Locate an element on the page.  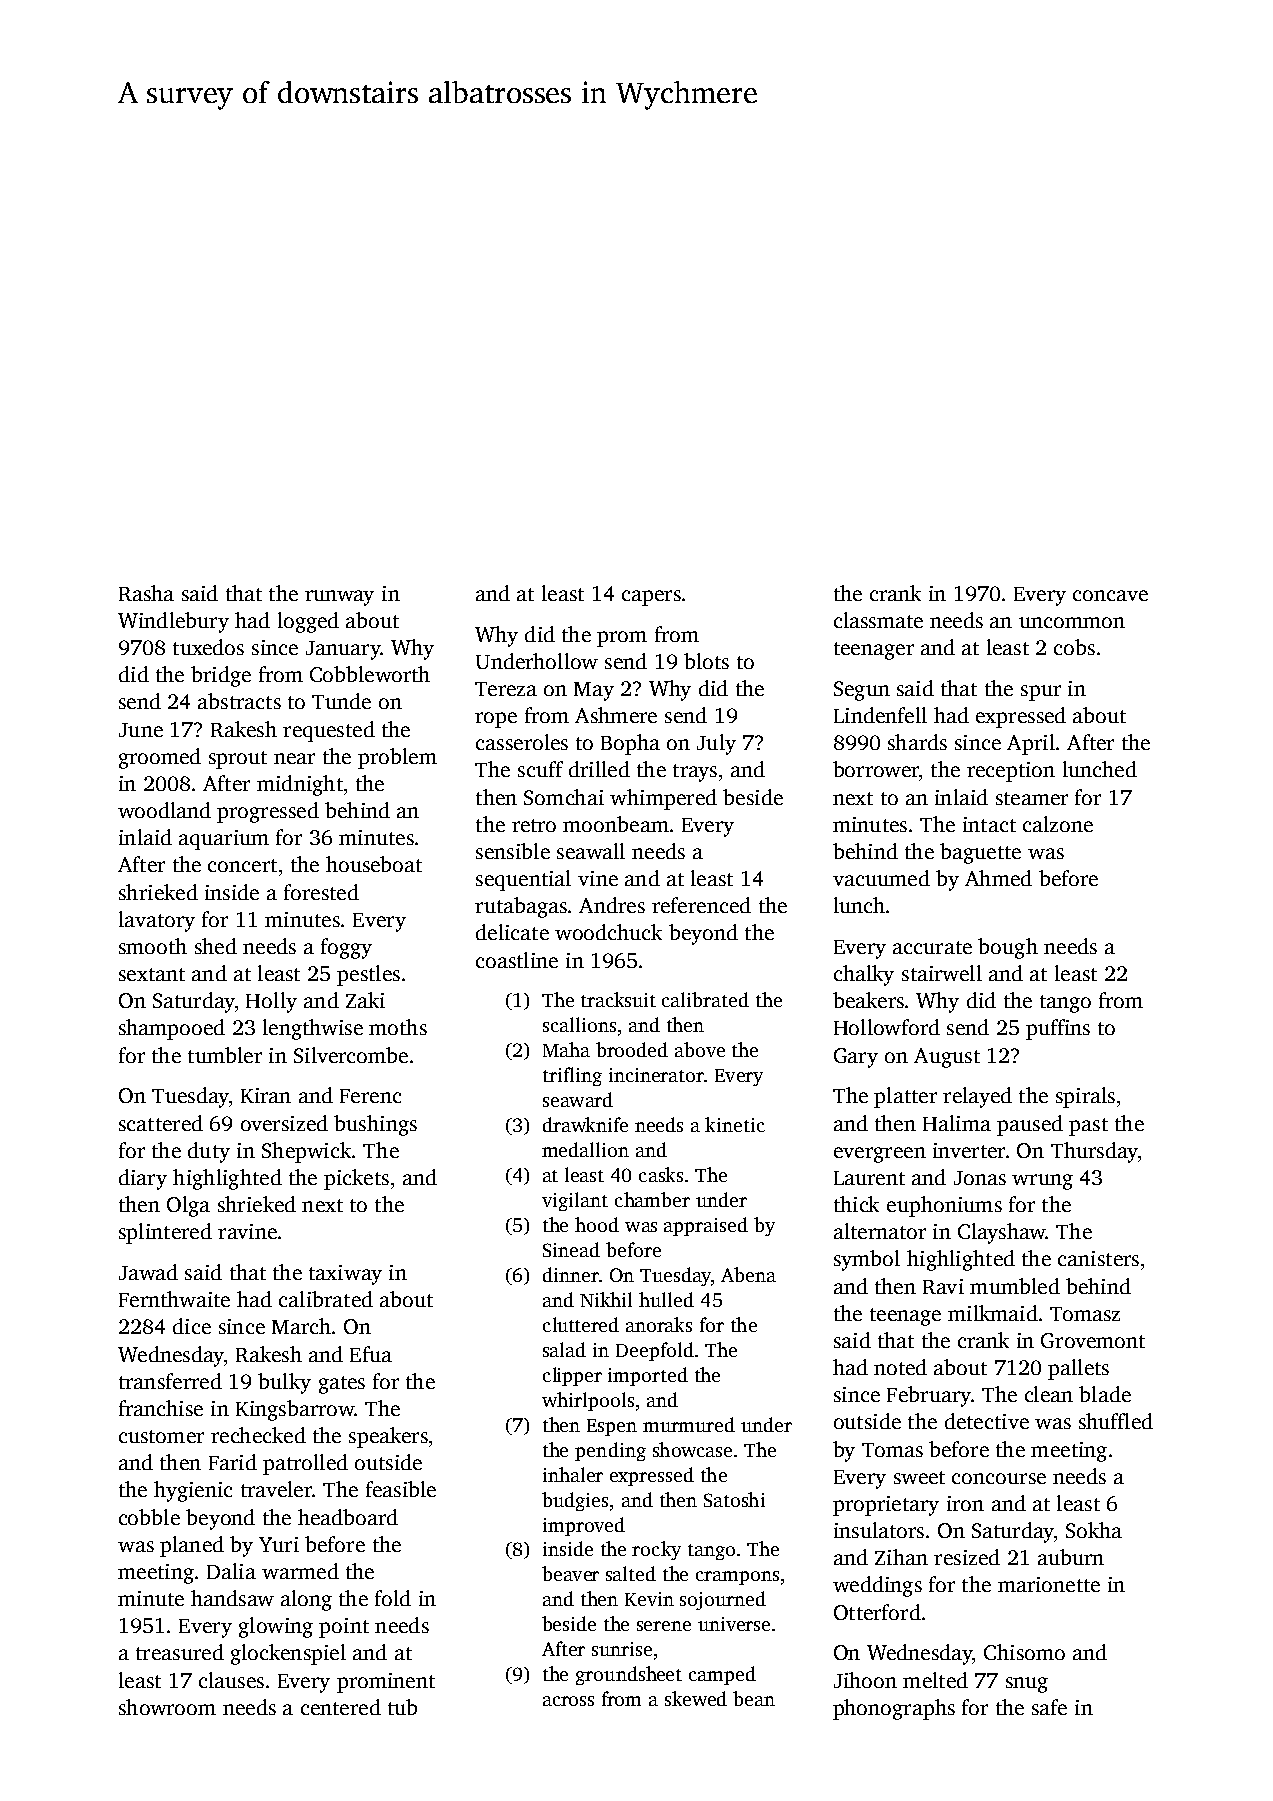
dinner is located at coordinates (571, 1274).
